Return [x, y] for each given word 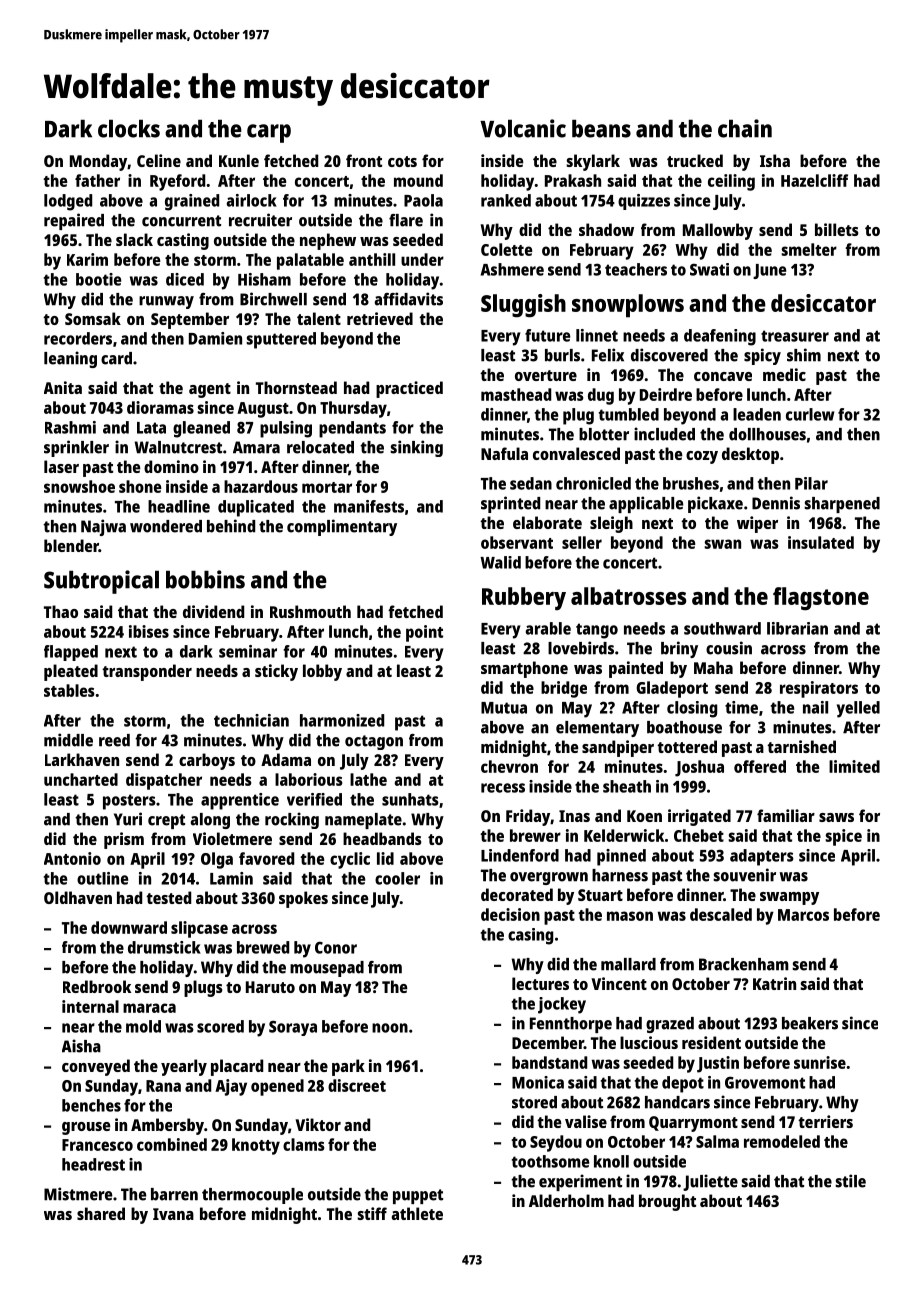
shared [101, 1213]
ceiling [731, 182]
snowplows [628, 306]
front [364, 160]
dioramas [160, 407]
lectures [540, 983]
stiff [372, 1213]
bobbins [205, 579]
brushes [691, 483]
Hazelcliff [814, 180]
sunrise [820, 1062]
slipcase [199, 929]
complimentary [342, 527]
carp [269, 133]
